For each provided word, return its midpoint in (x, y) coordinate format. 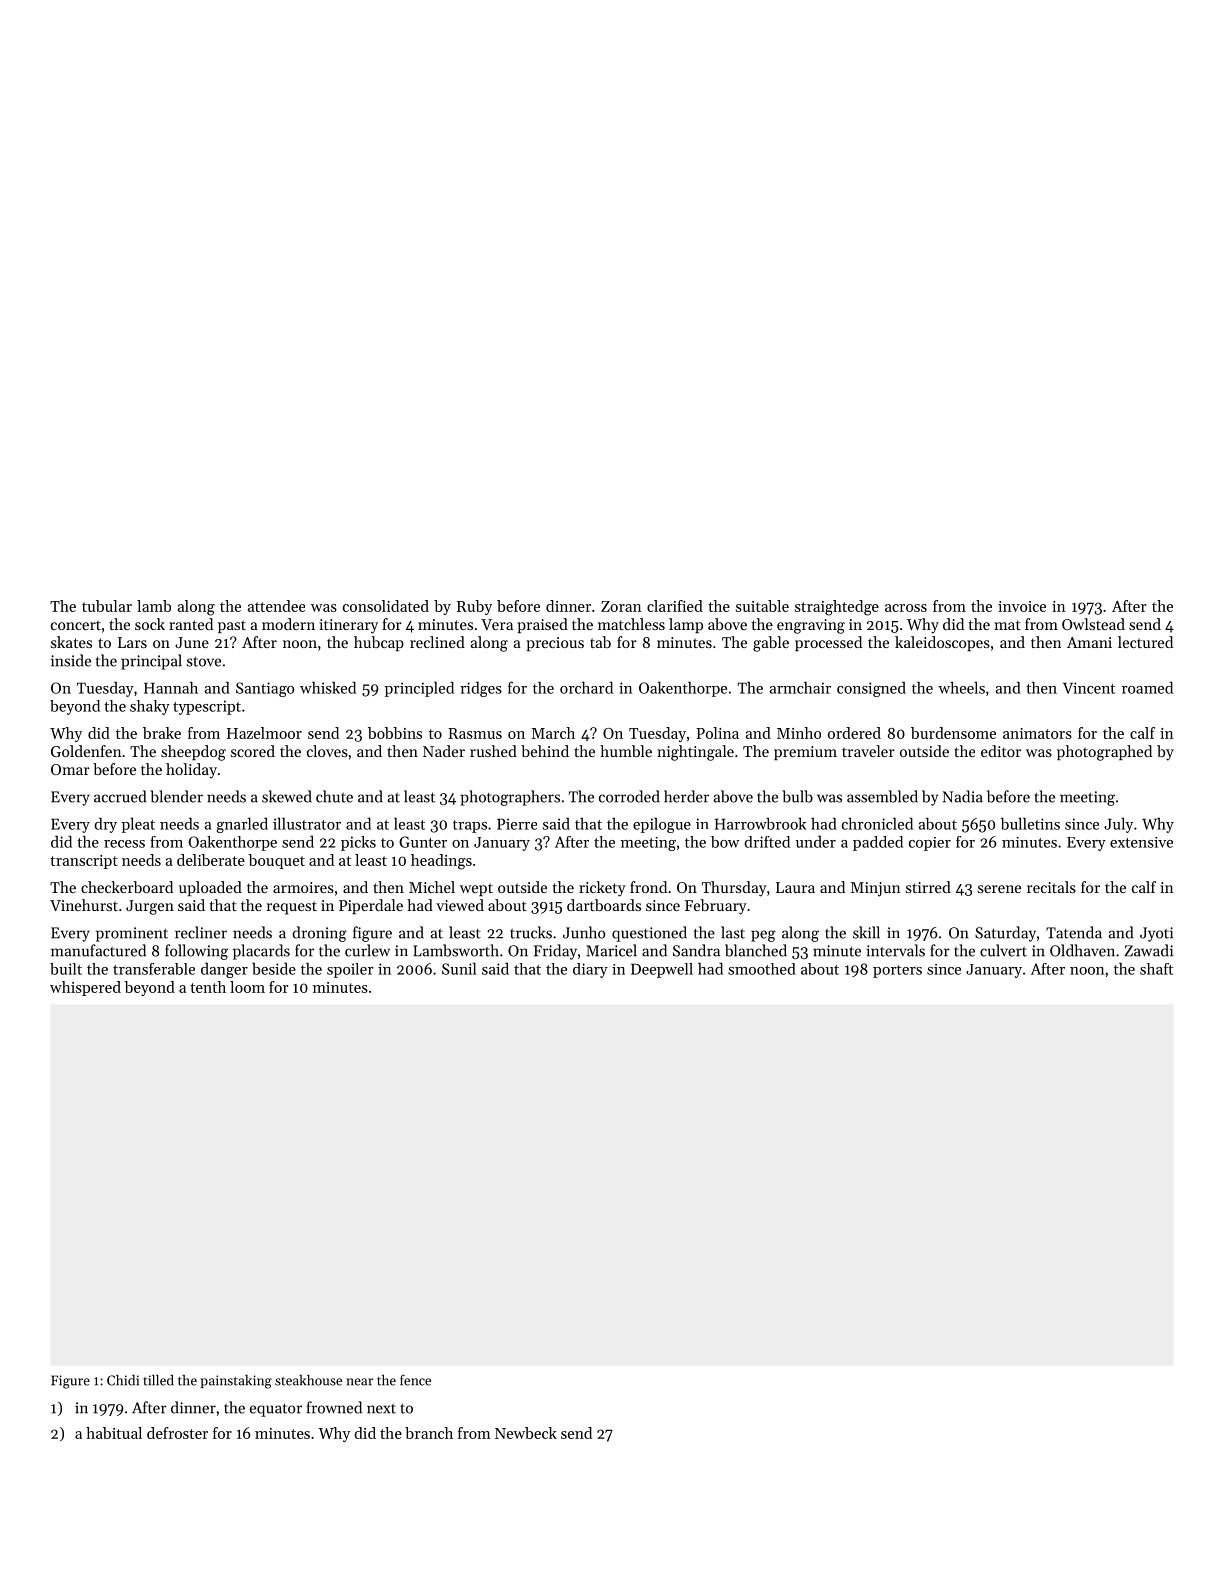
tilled (158, 1380)
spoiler (350, 970)
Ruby (474, 607)
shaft (1156, 969)
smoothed (762, 969)
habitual (114, 1433)
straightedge (837, 608)
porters (897, 971)
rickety (602, 889)
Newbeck (526, 1433)
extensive (1141, 842)
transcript (84, 862)
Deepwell (662, 970)
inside (71, 660)
